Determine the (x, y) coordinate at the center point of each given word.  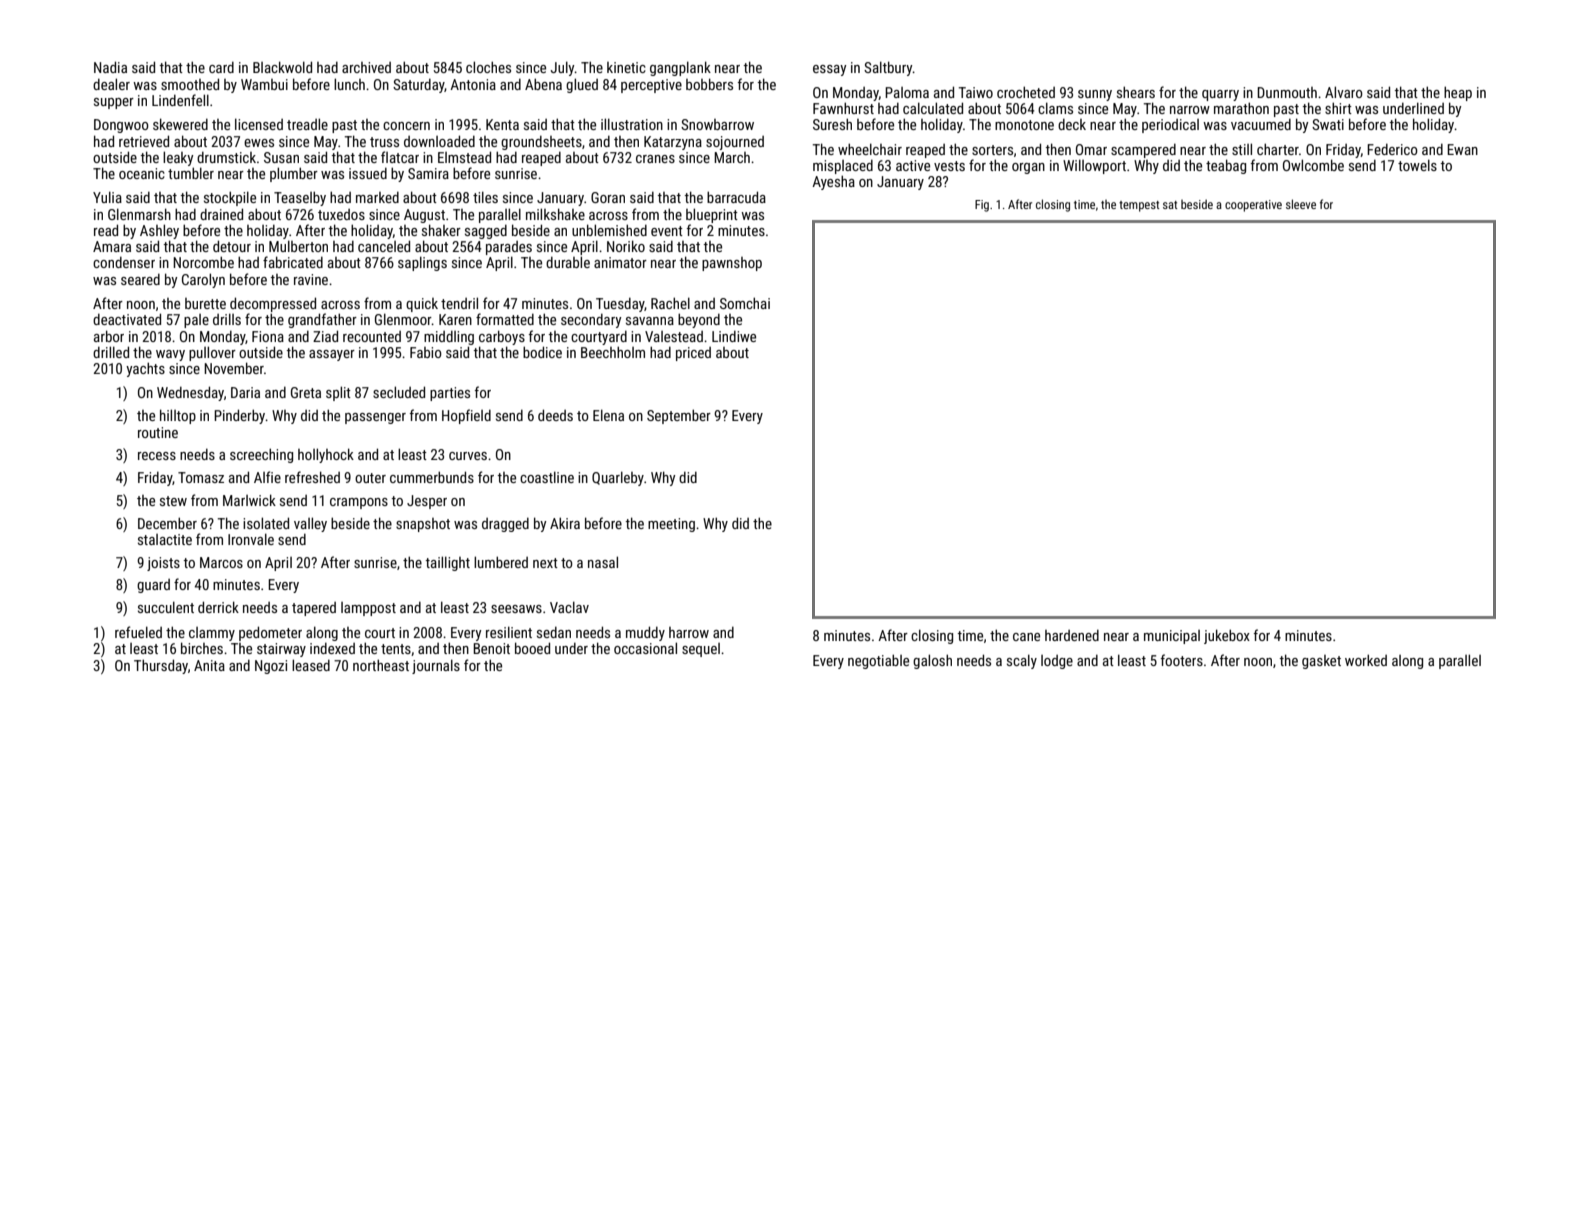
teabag (1226, 166)
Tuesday (620, 305)
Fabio (426, 352)
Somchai (745, 303)
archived (366, 67)
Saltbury (888, 68)
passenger (375, 418)
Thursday (161, 666)
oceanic (142, 173)
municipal (1172, 637)
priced (693, 354)
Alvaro (1344, 92)
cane (1026, 637)
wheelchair (870, 149)
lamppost (368, 609)
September (679, 416)
